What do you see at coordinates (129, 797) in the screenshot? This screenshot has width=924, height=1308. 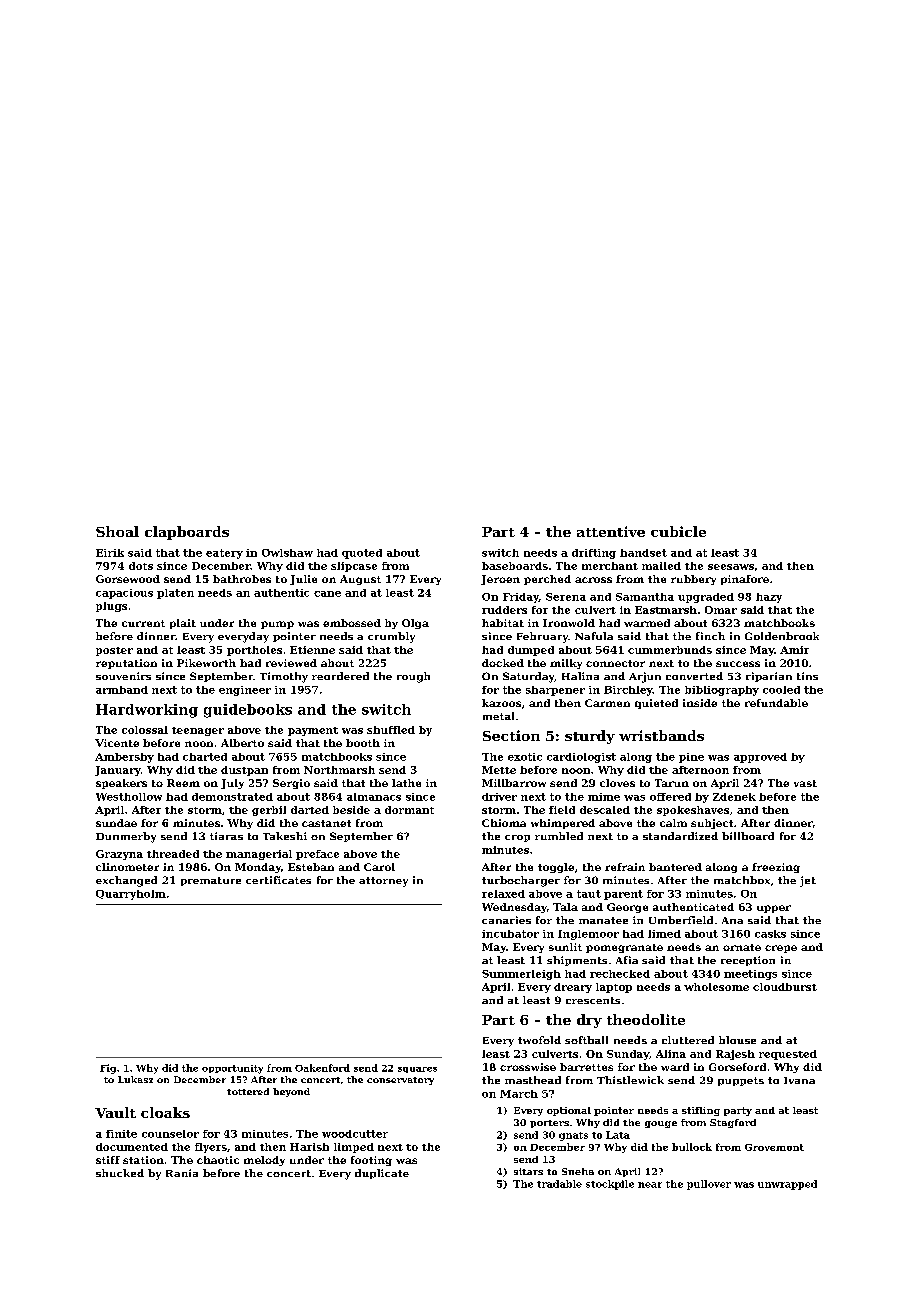 I see `Westhollow` at bounding box center [129, 797].
